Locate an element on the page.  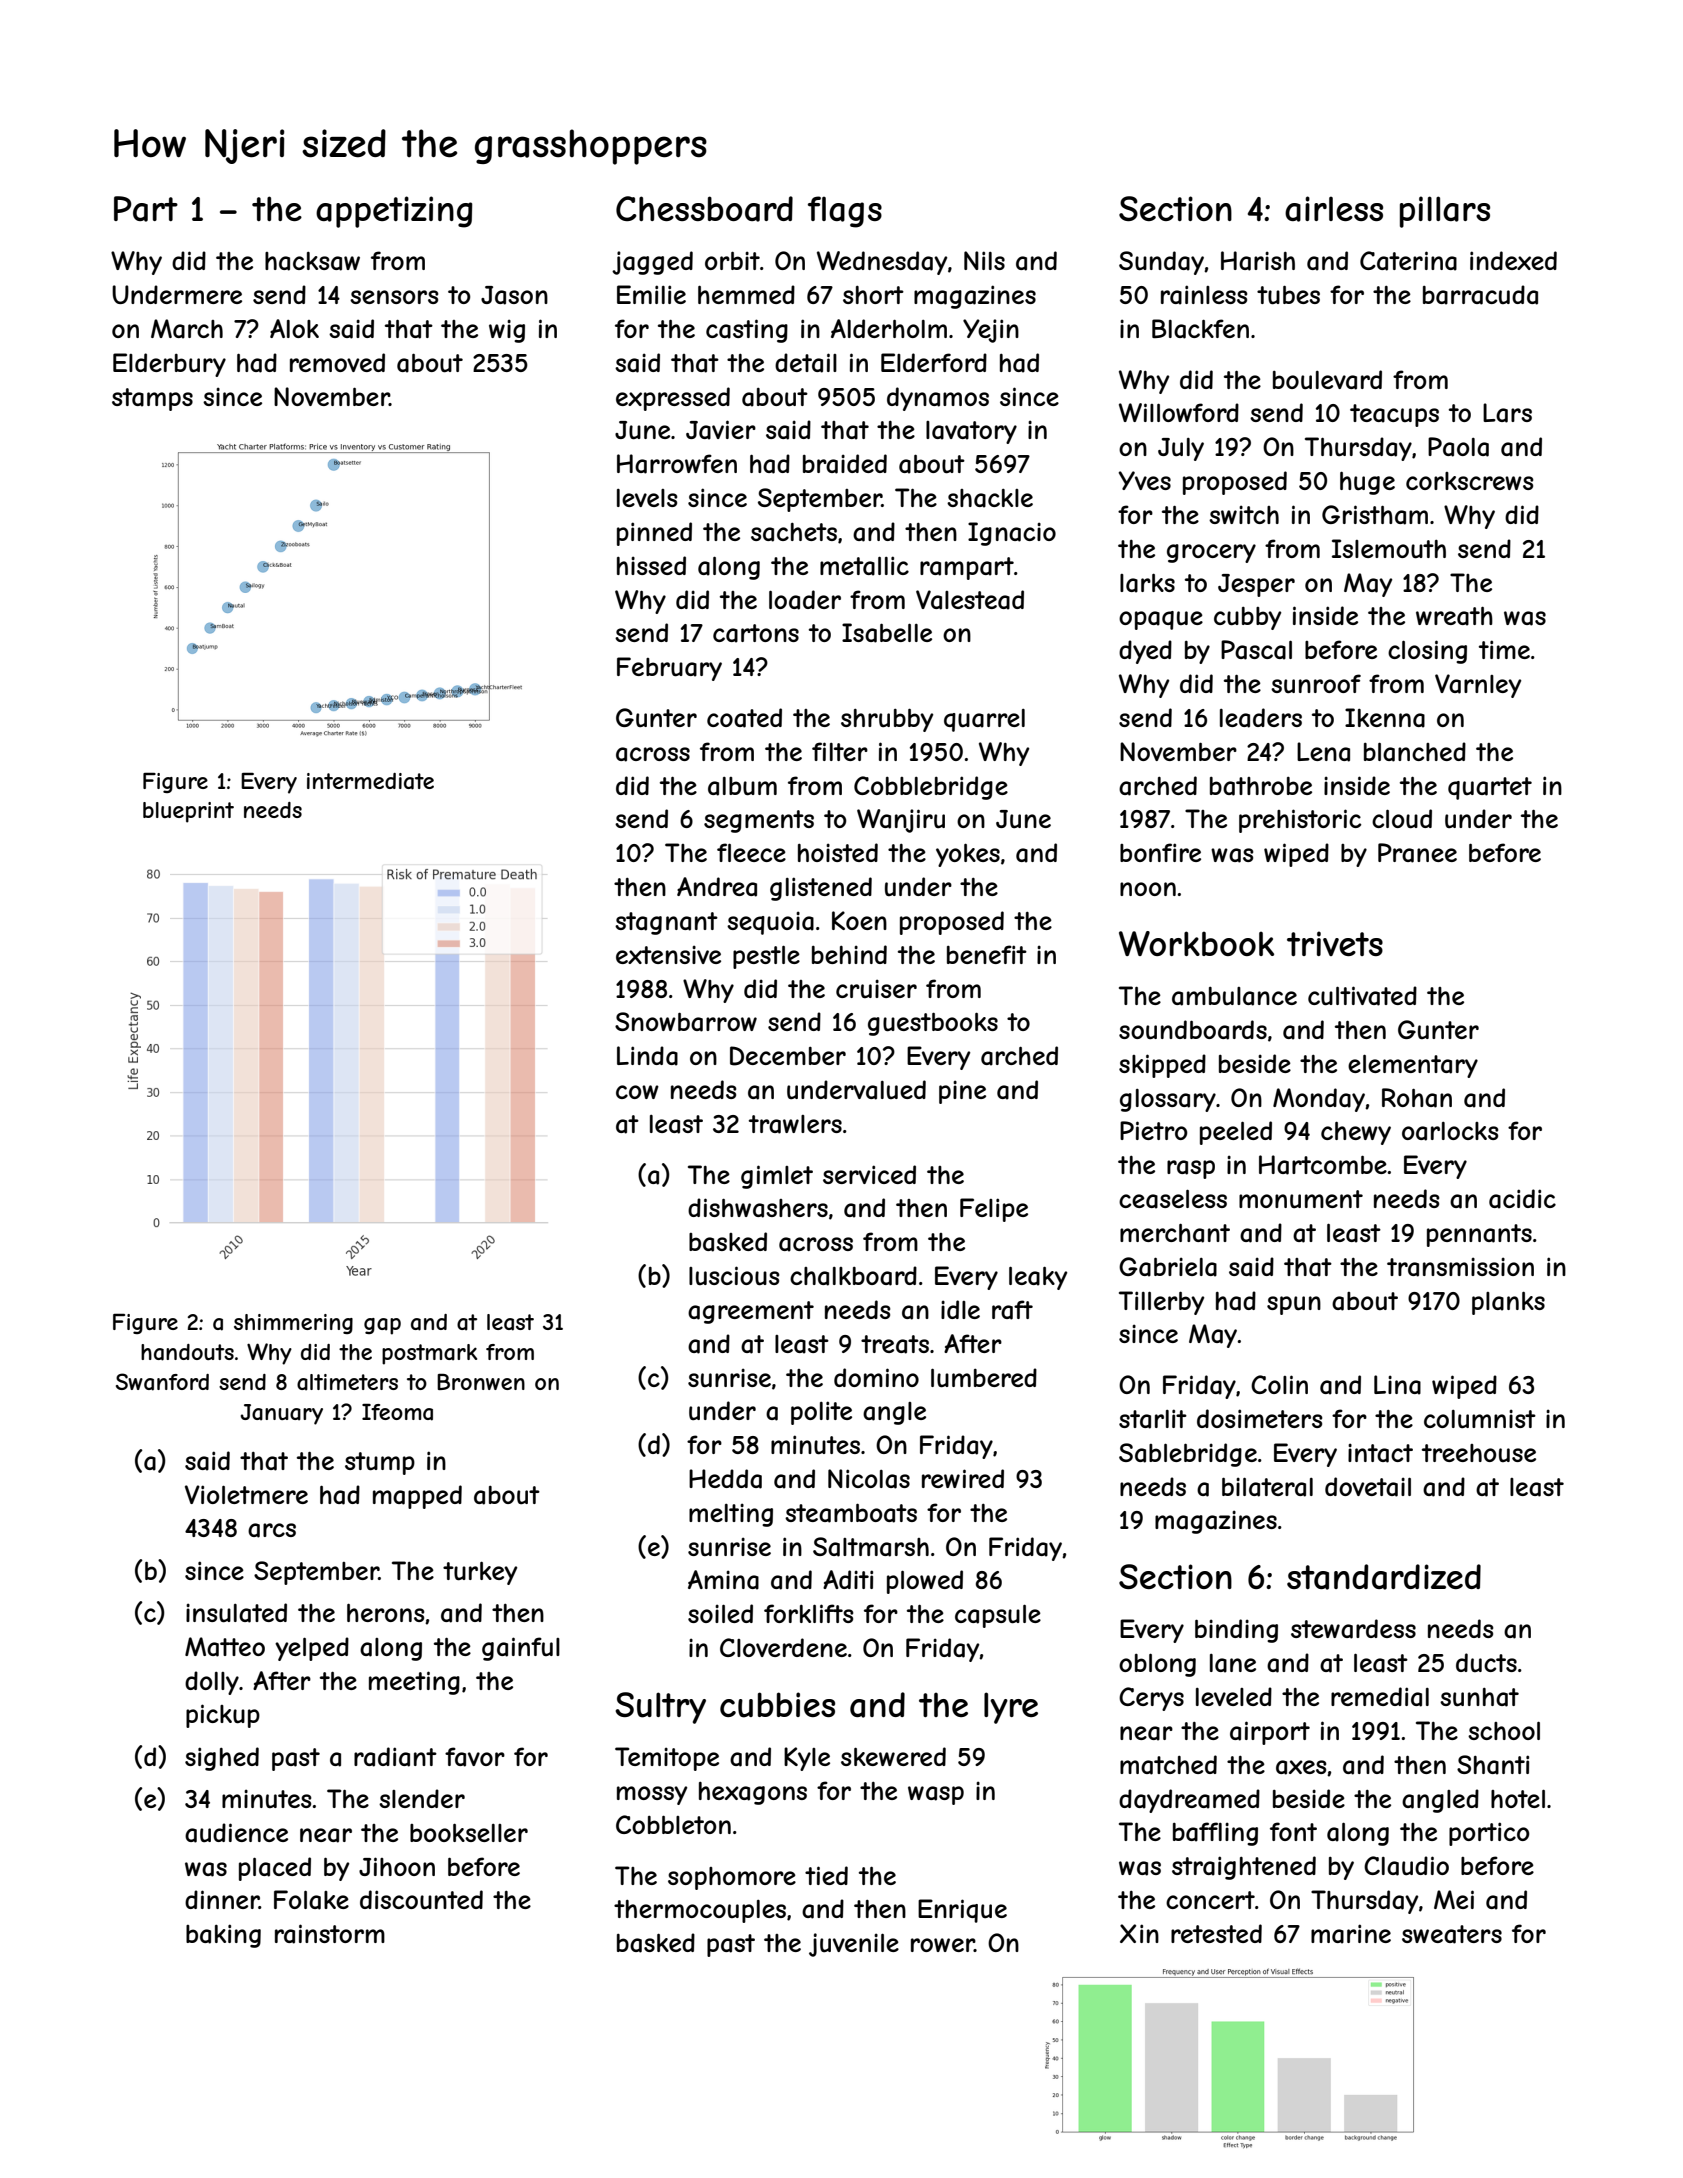
shimmering is located at coordinates (293, 1324).
